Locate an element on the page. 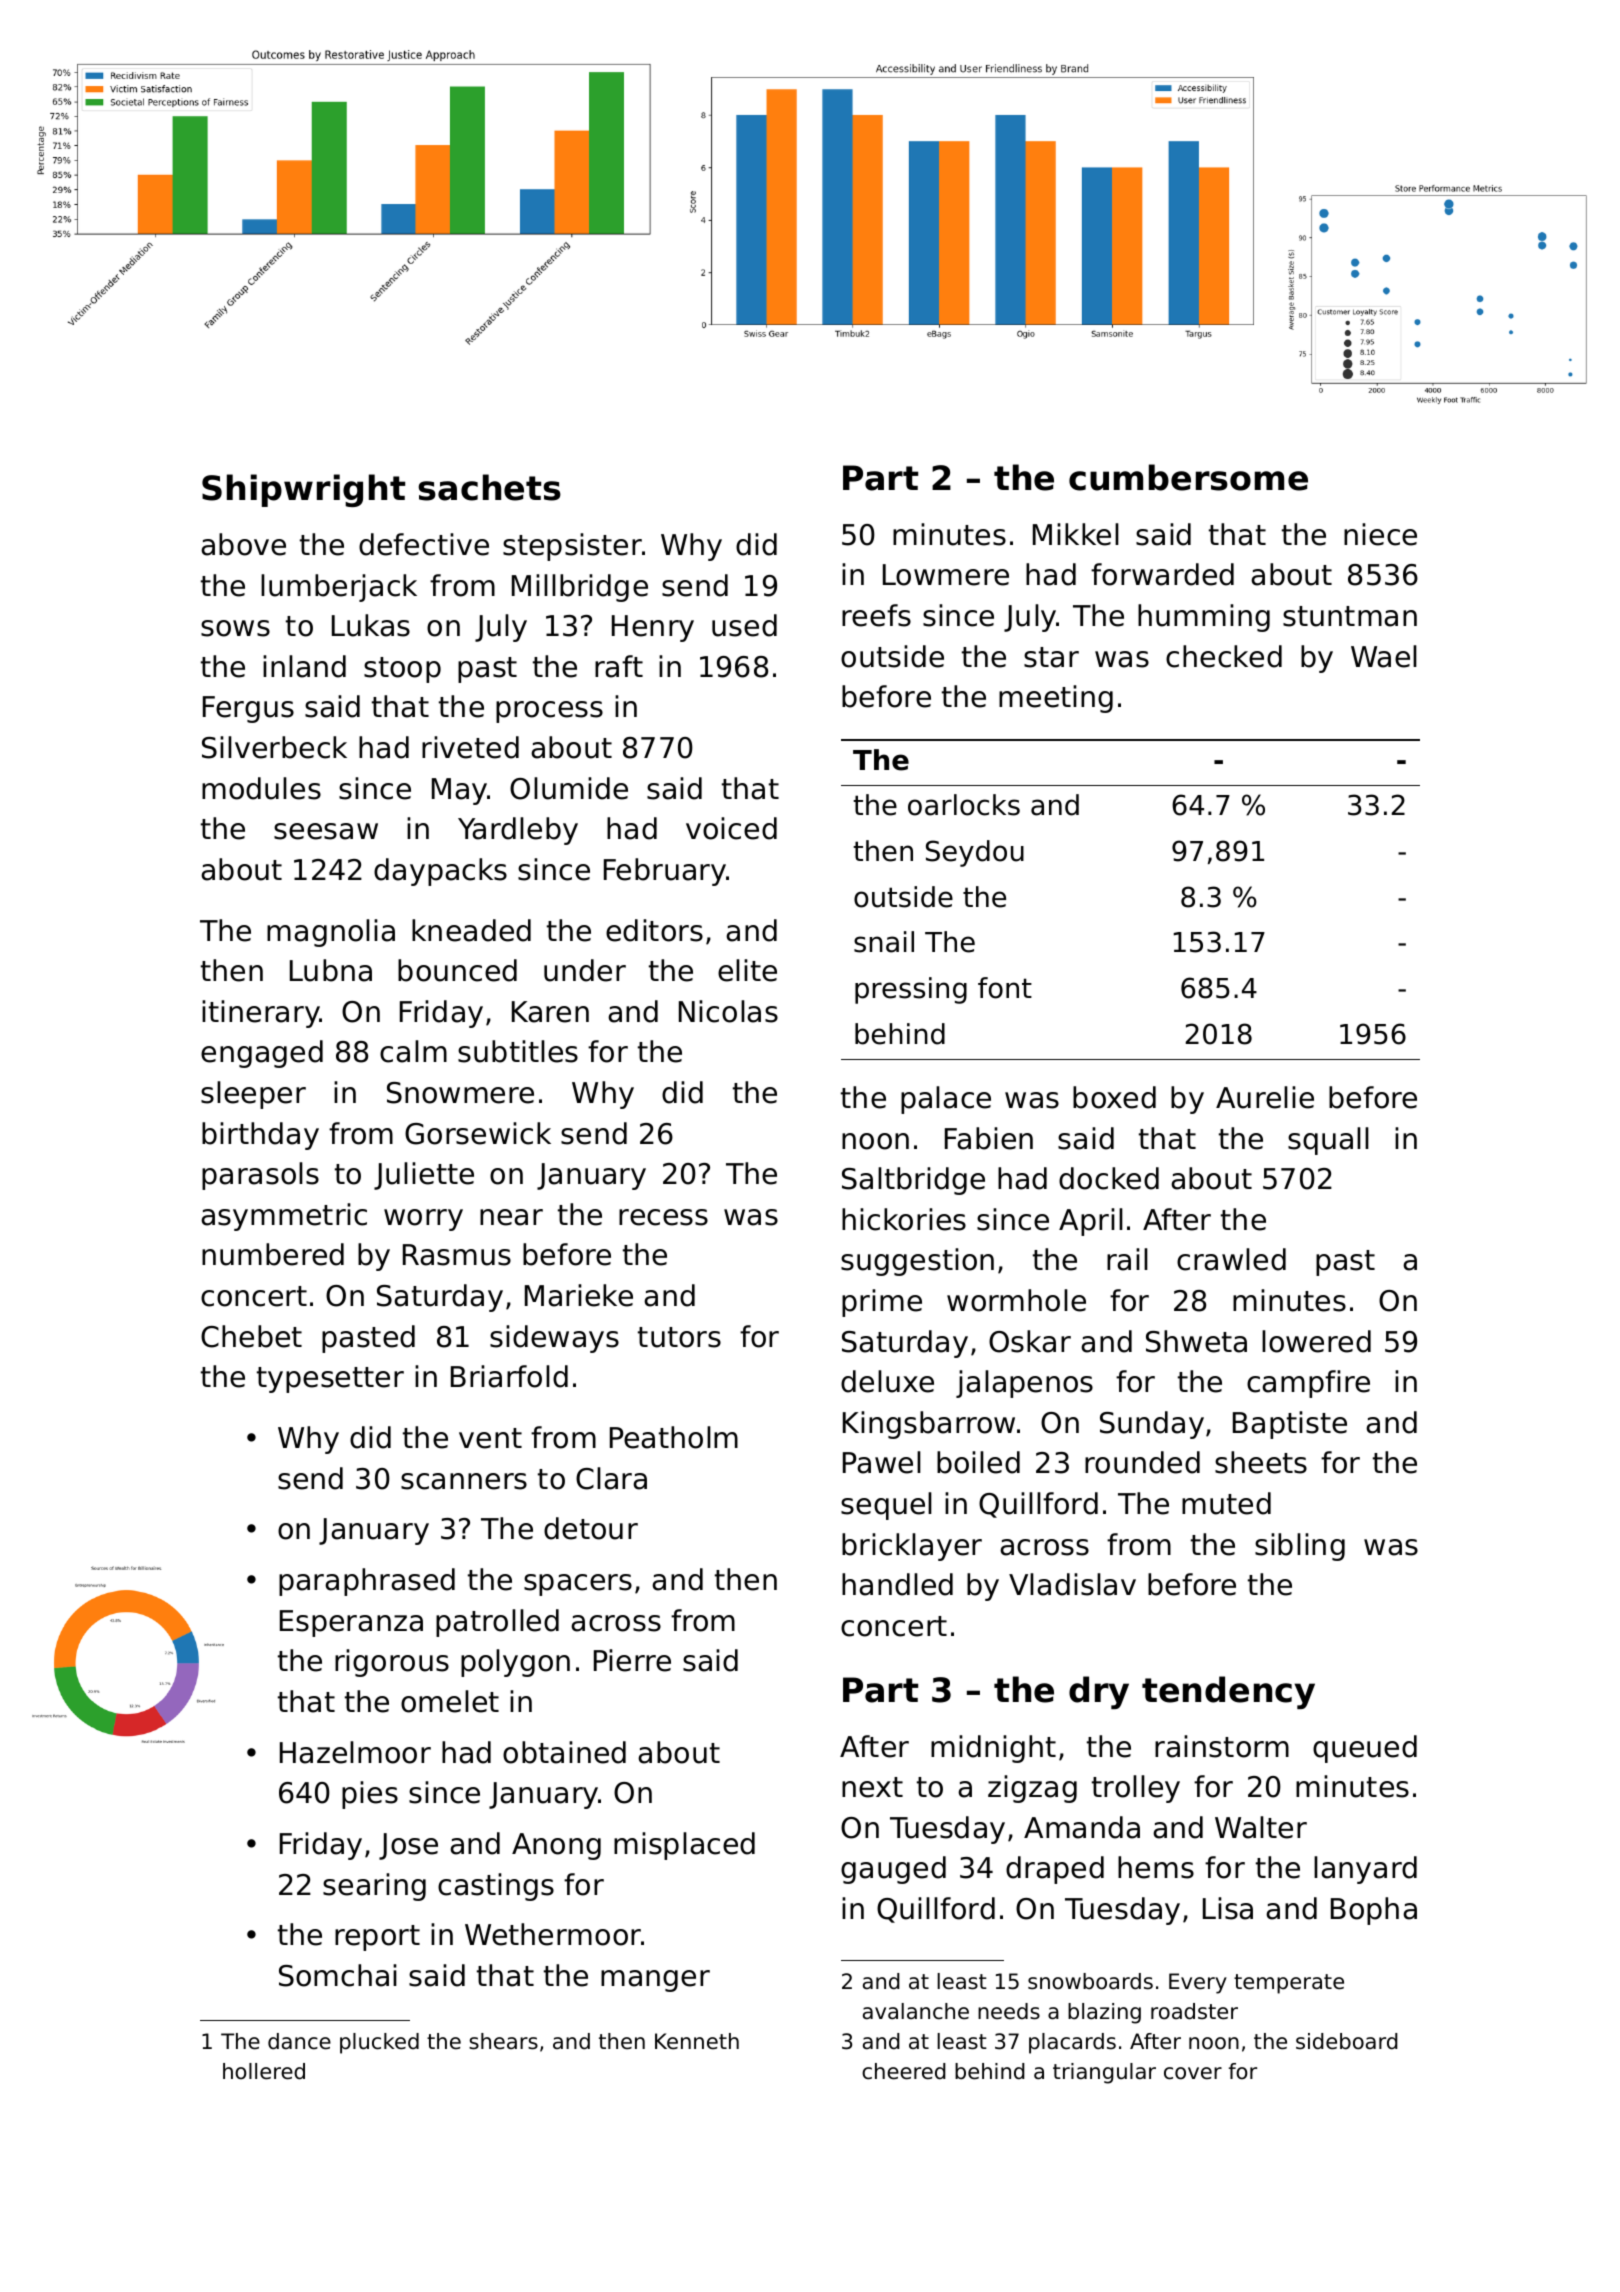  triangular is located at coordinates (1104, 2073).
